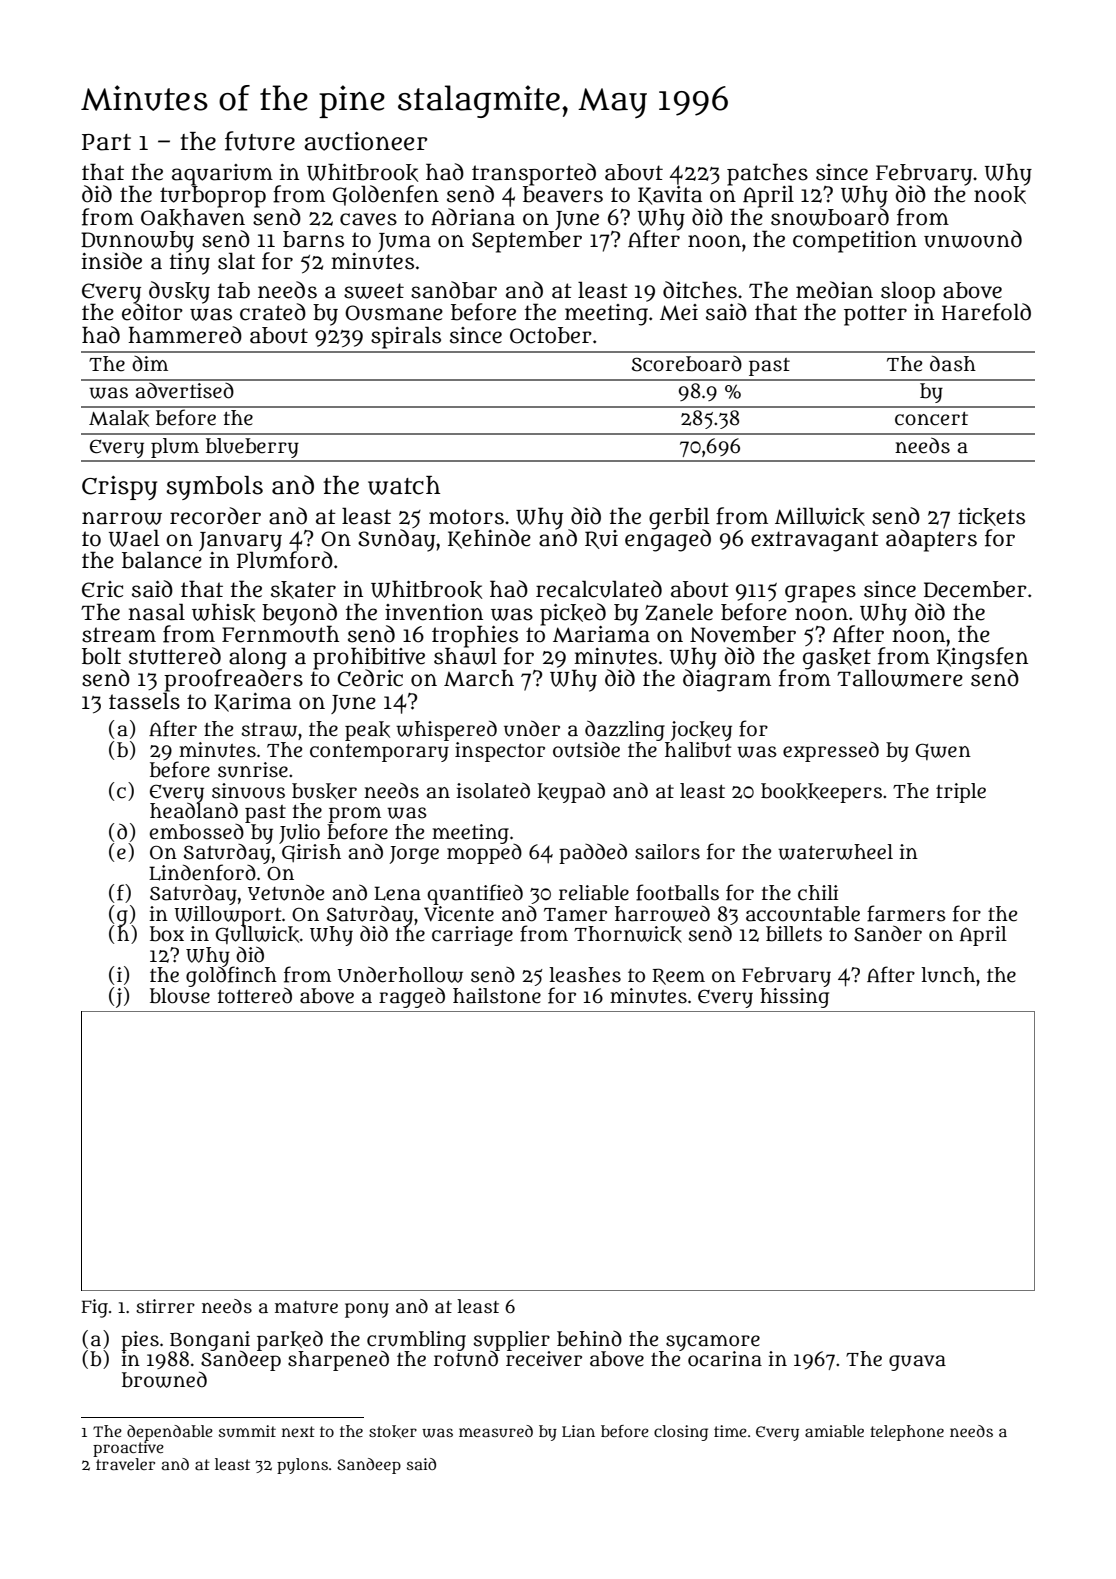 The width and height of the document is (1116, 1579). Describe the element at coordinates (818, 893) in the document. I see `chili` at that location.
